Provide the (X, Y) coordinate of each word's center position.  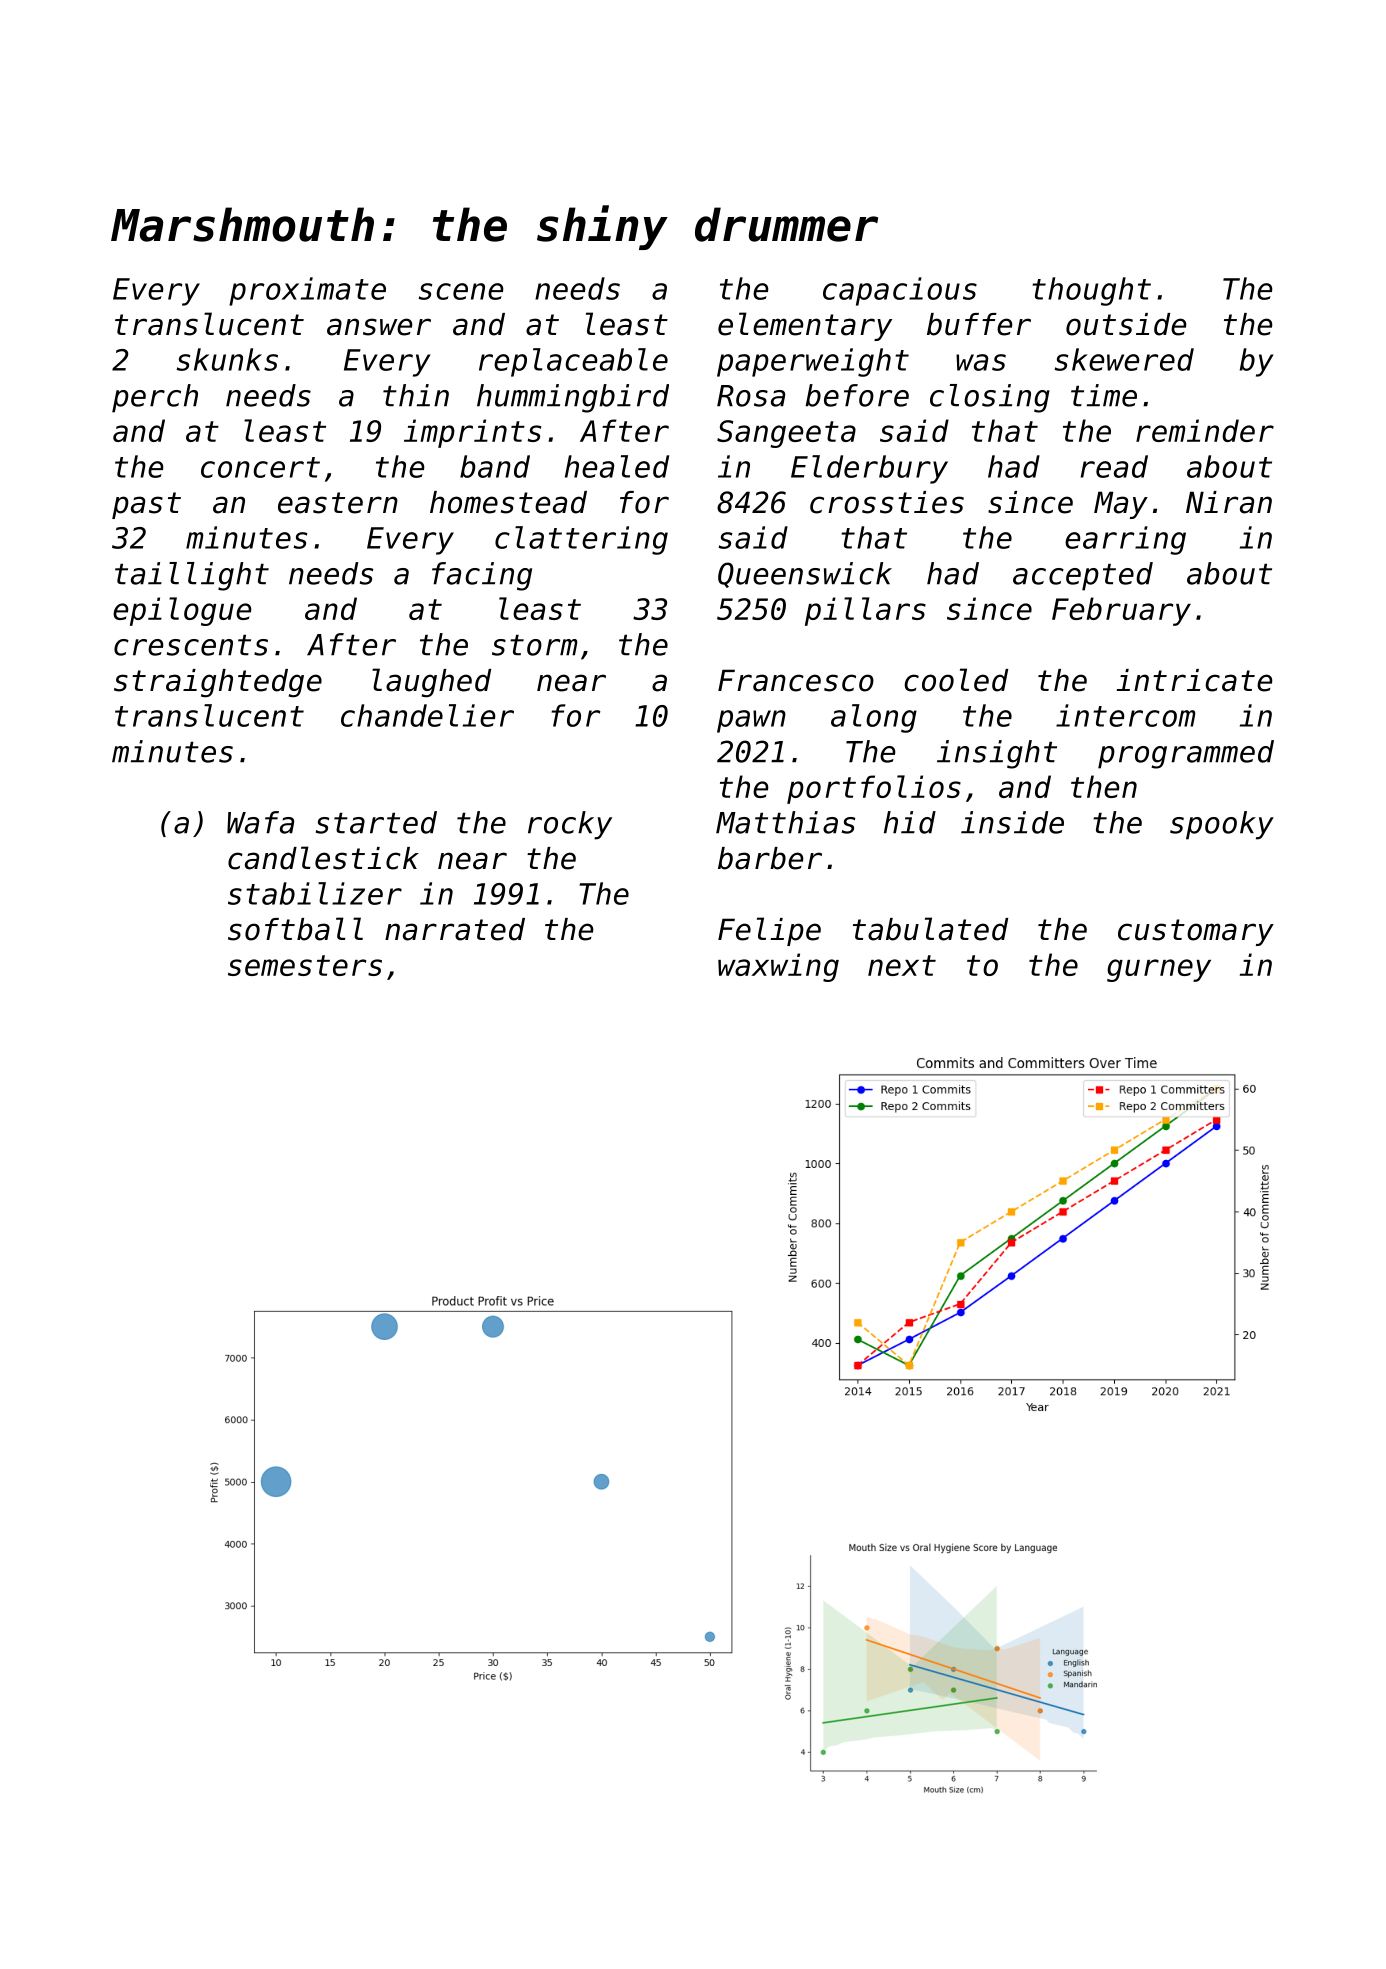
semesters (305, 965)
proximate (307, 291)
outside (1126, 324)
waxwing (778, 967)
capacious (900, 291)
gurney (1159, 970)
